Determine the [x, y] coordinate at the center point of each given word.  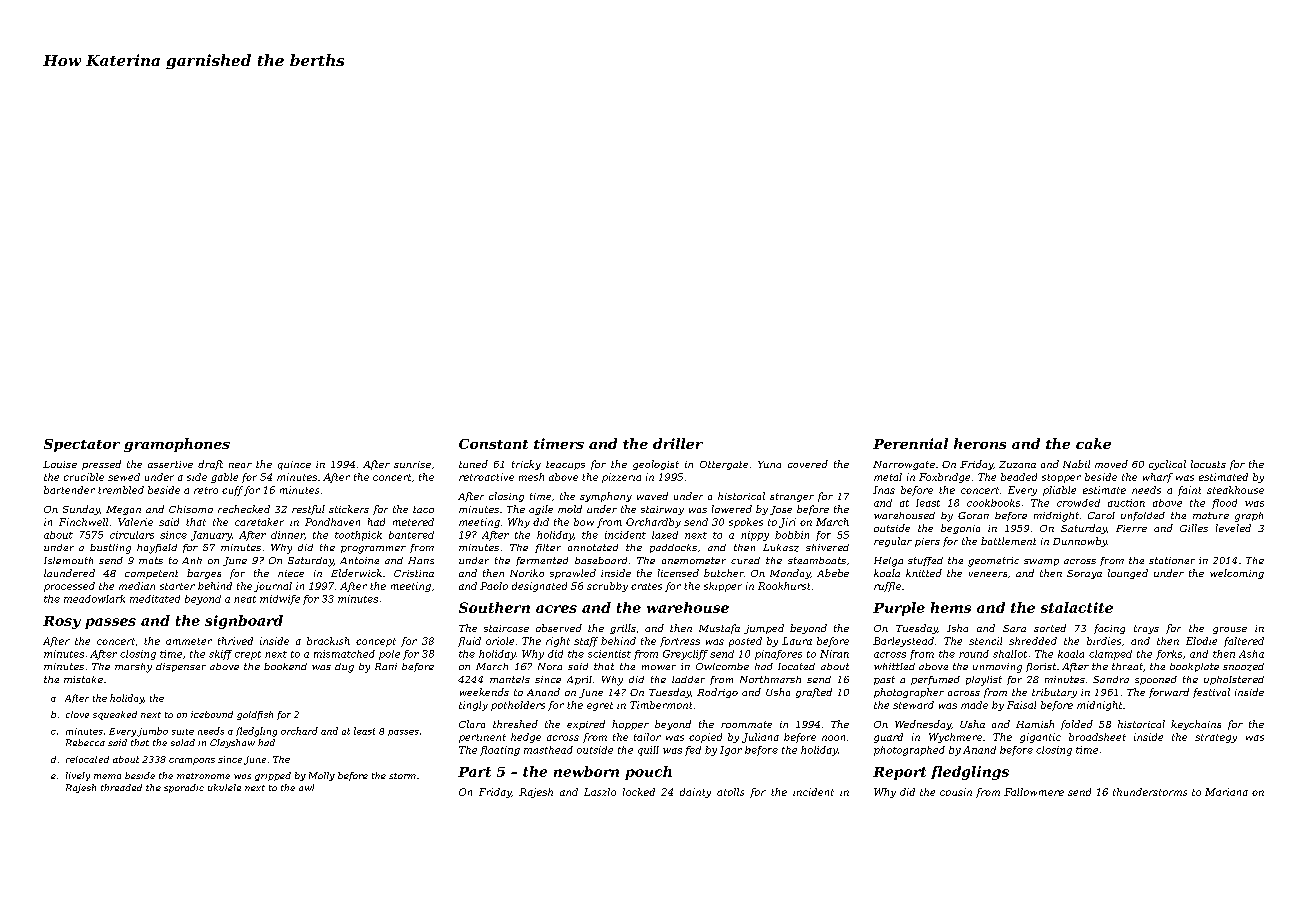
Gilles [1194, 528]
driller [678, 443]
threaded [121, 787]
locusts [1208, 464]
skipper [723, 587]
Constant [493, 444]
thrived [235, 641]
